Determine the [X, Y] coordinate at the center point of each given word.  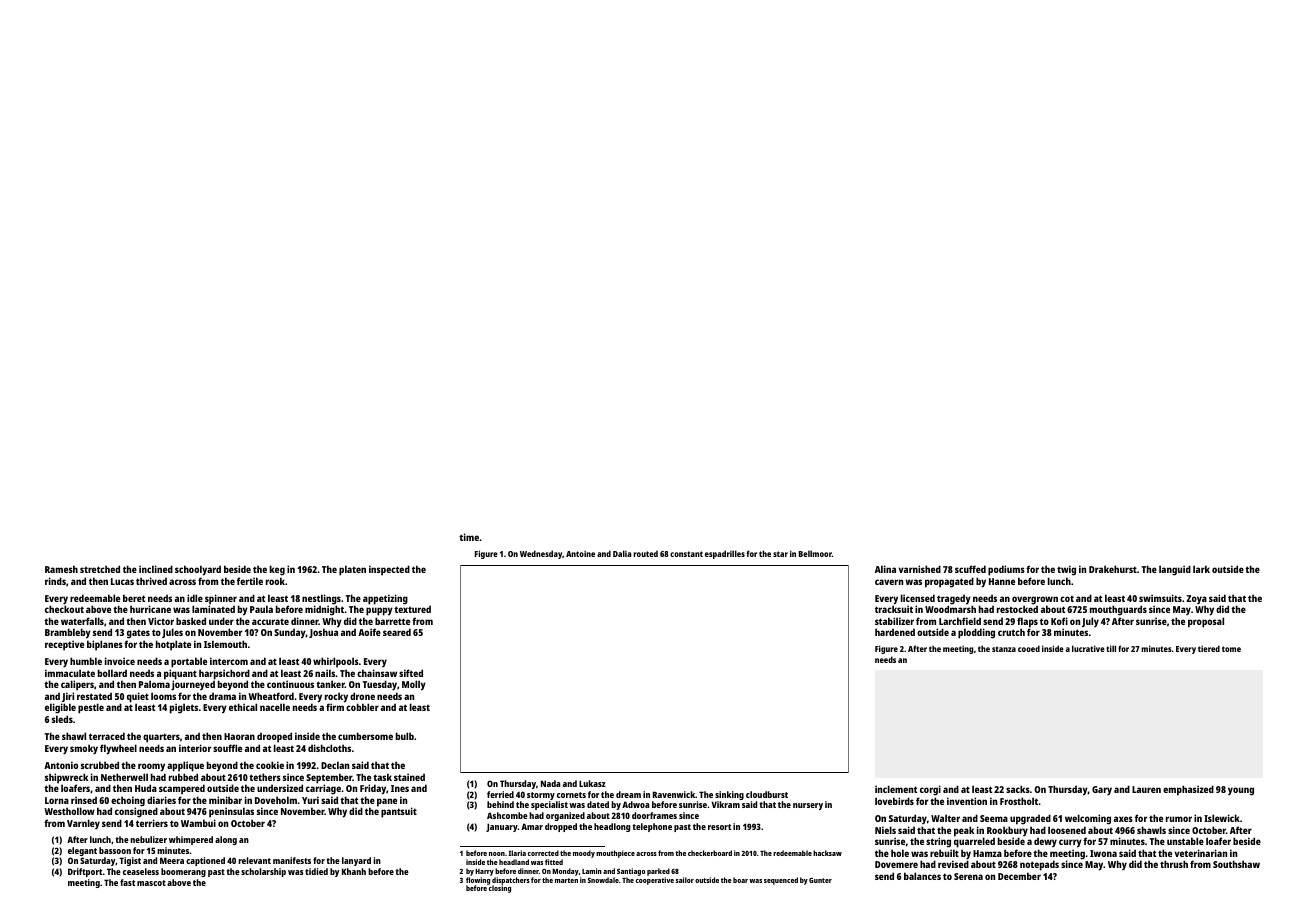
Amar [532, 826]
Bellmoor [815, 553]
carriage [323, 789]
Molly [414, 685]
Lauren [1146, 789]
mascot [151, 883]
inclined [156, 569]
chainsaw [377, 673]
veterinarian [1201, 853]
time [469, 537]
